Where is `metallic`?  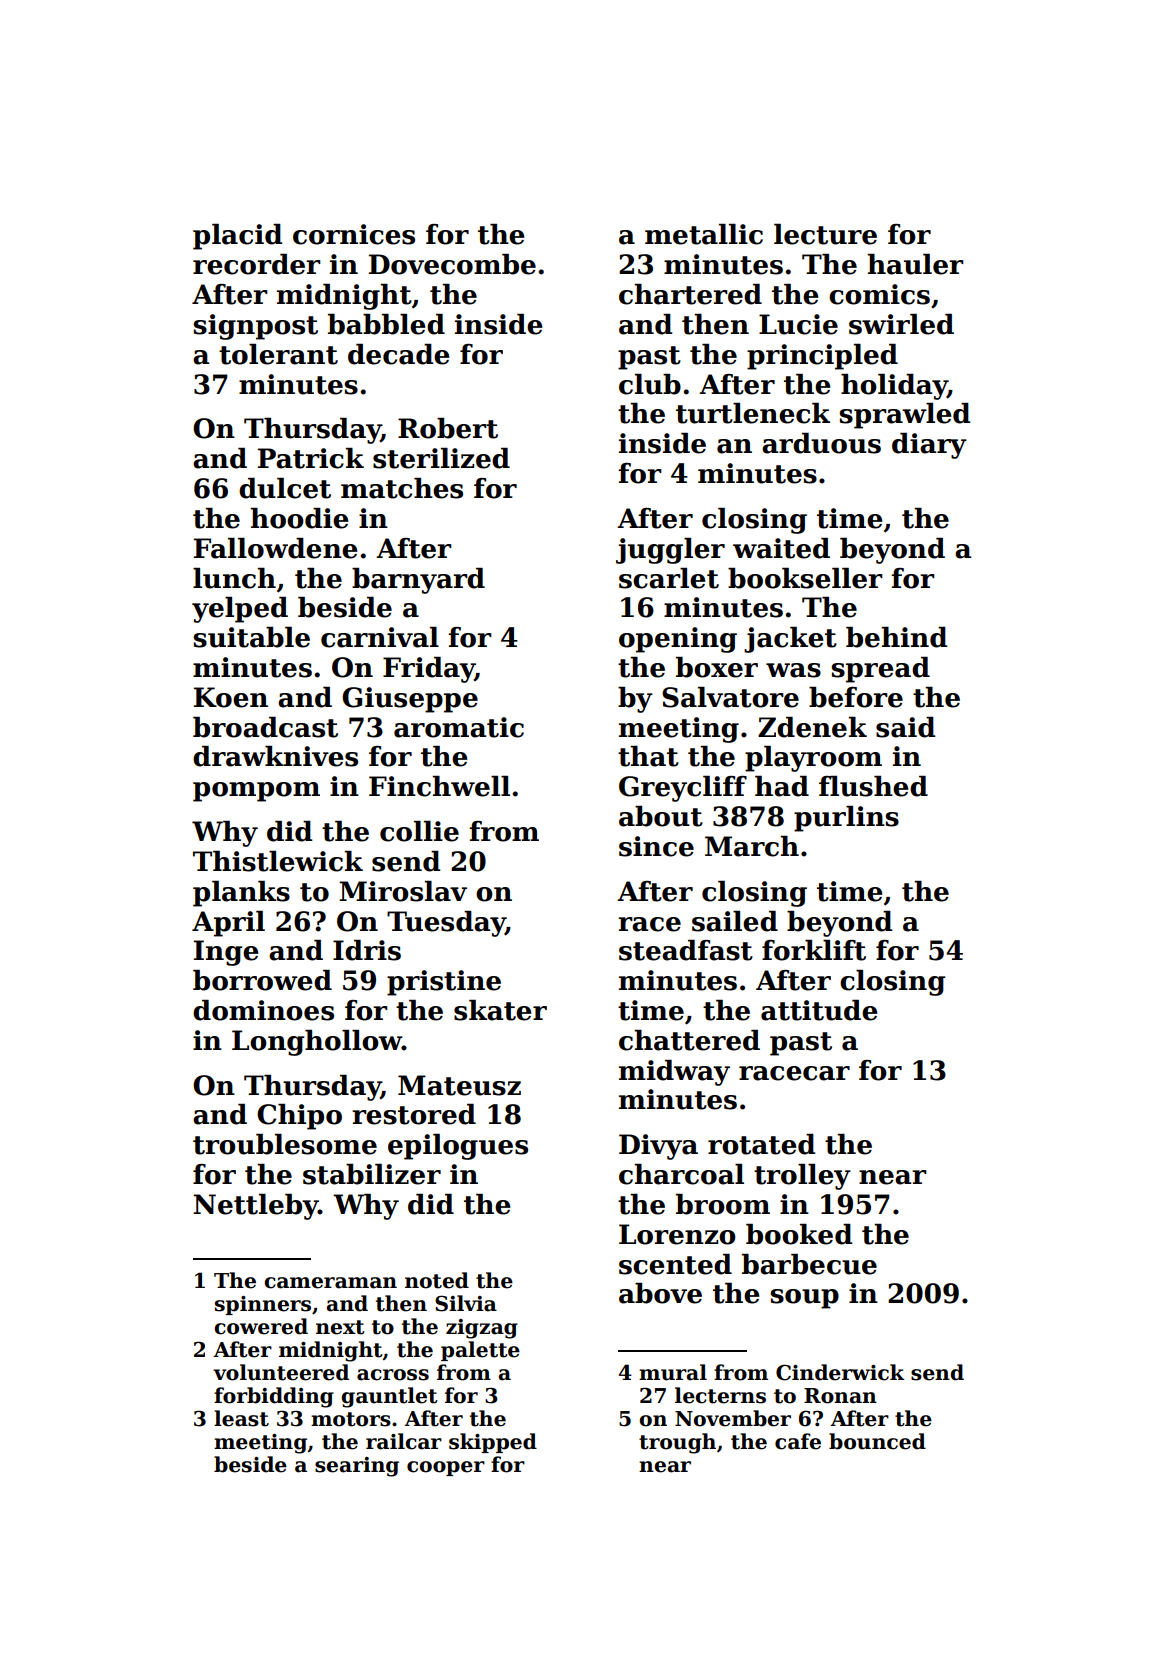 metallic is located at coordinates (704, 234).
